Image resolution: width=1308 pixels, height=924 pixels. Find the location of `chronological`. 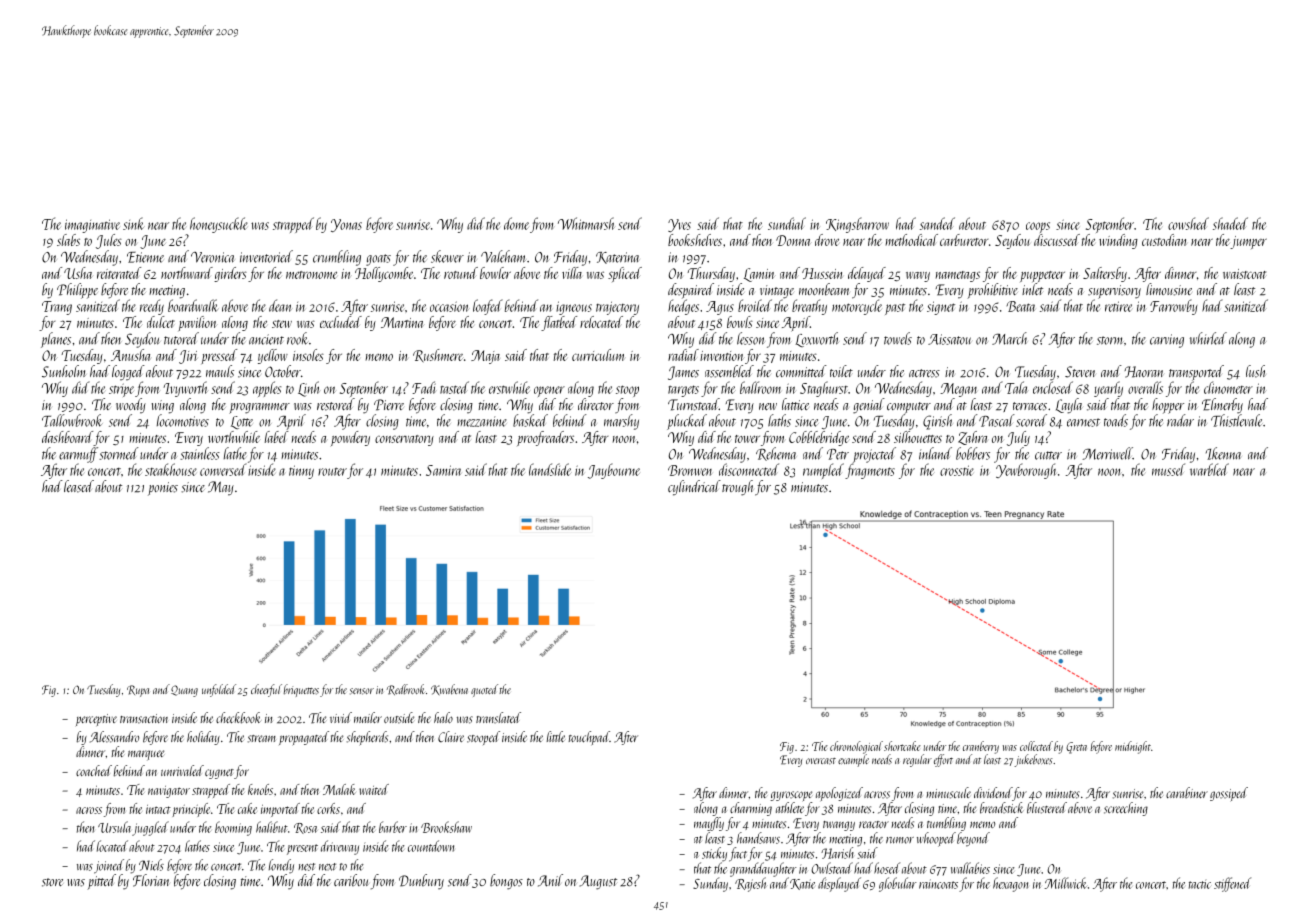

chronological is located at coordinates (856, 747).
